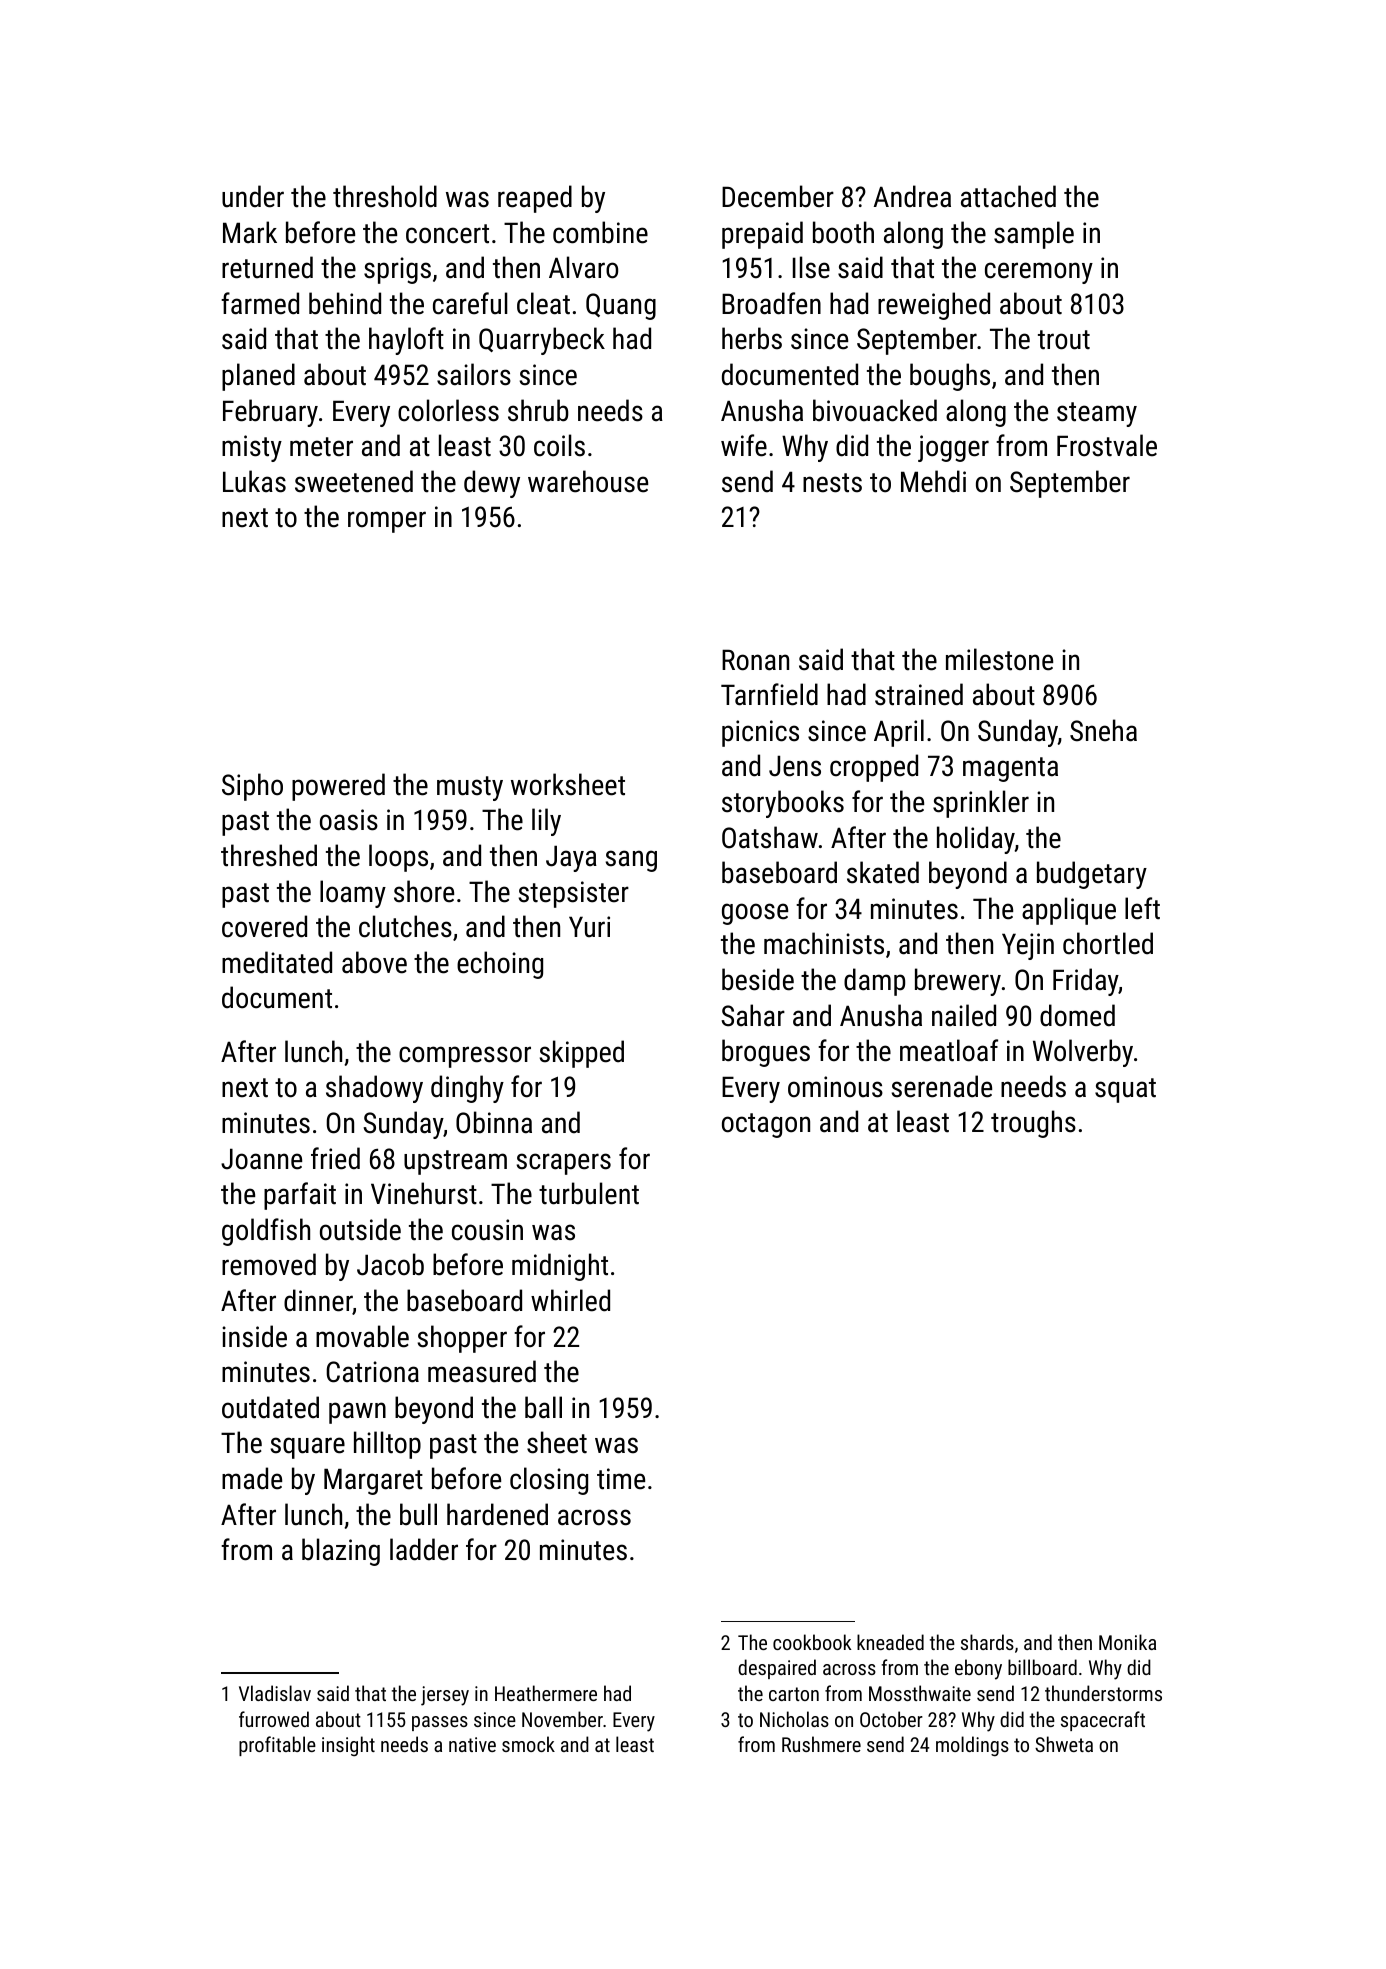 The width and height of the screenshot is (1386, 1969). I want to click on Joanne, so click(261, 1159).
